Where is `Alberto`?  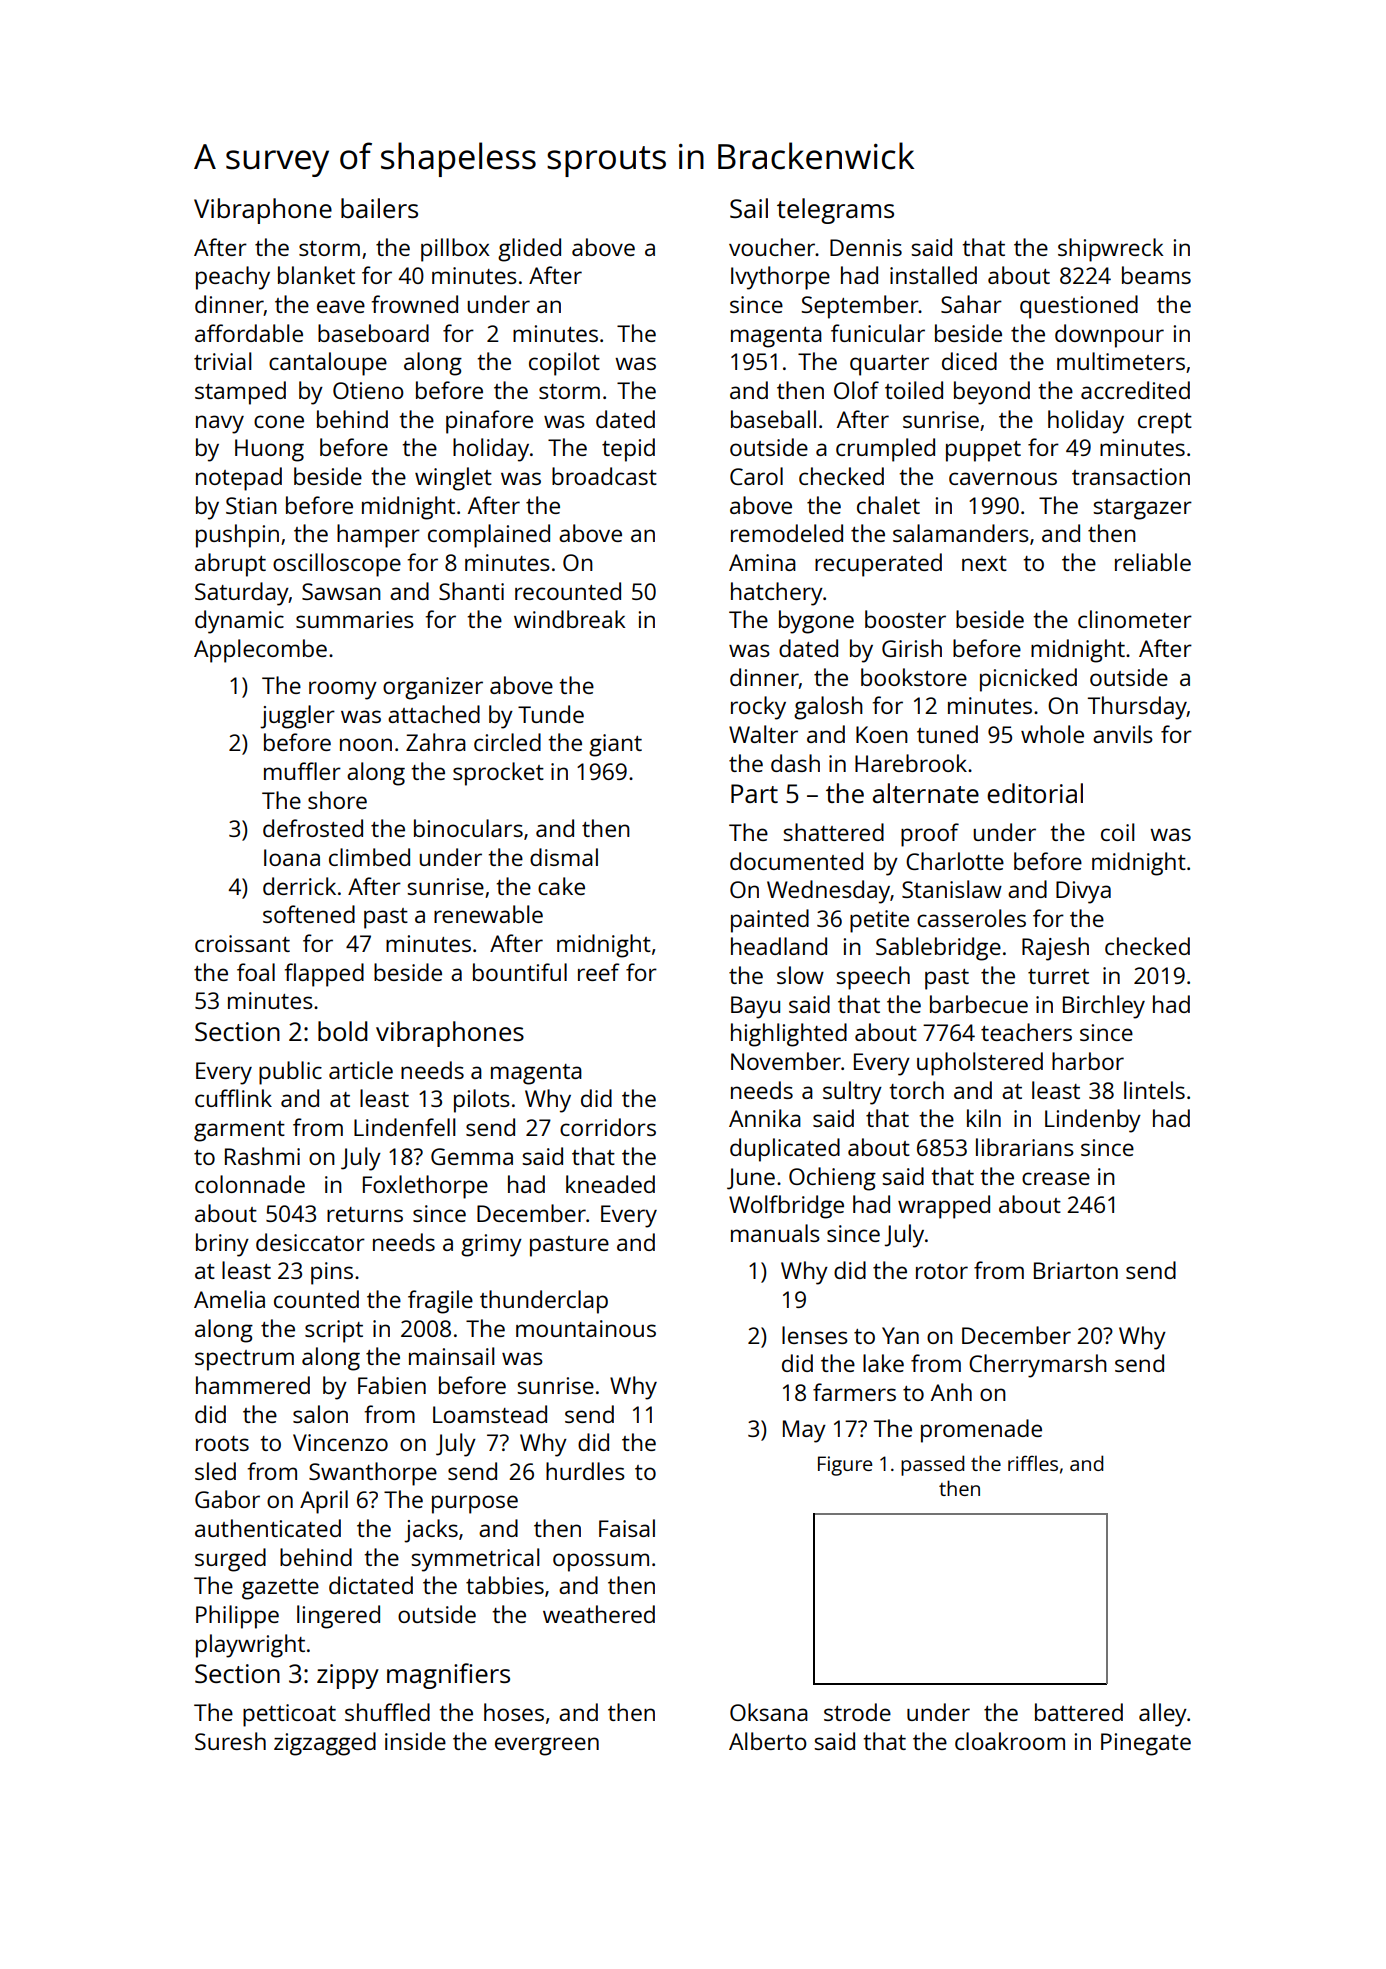
Alberto is located at coordinates (768, 1741).
